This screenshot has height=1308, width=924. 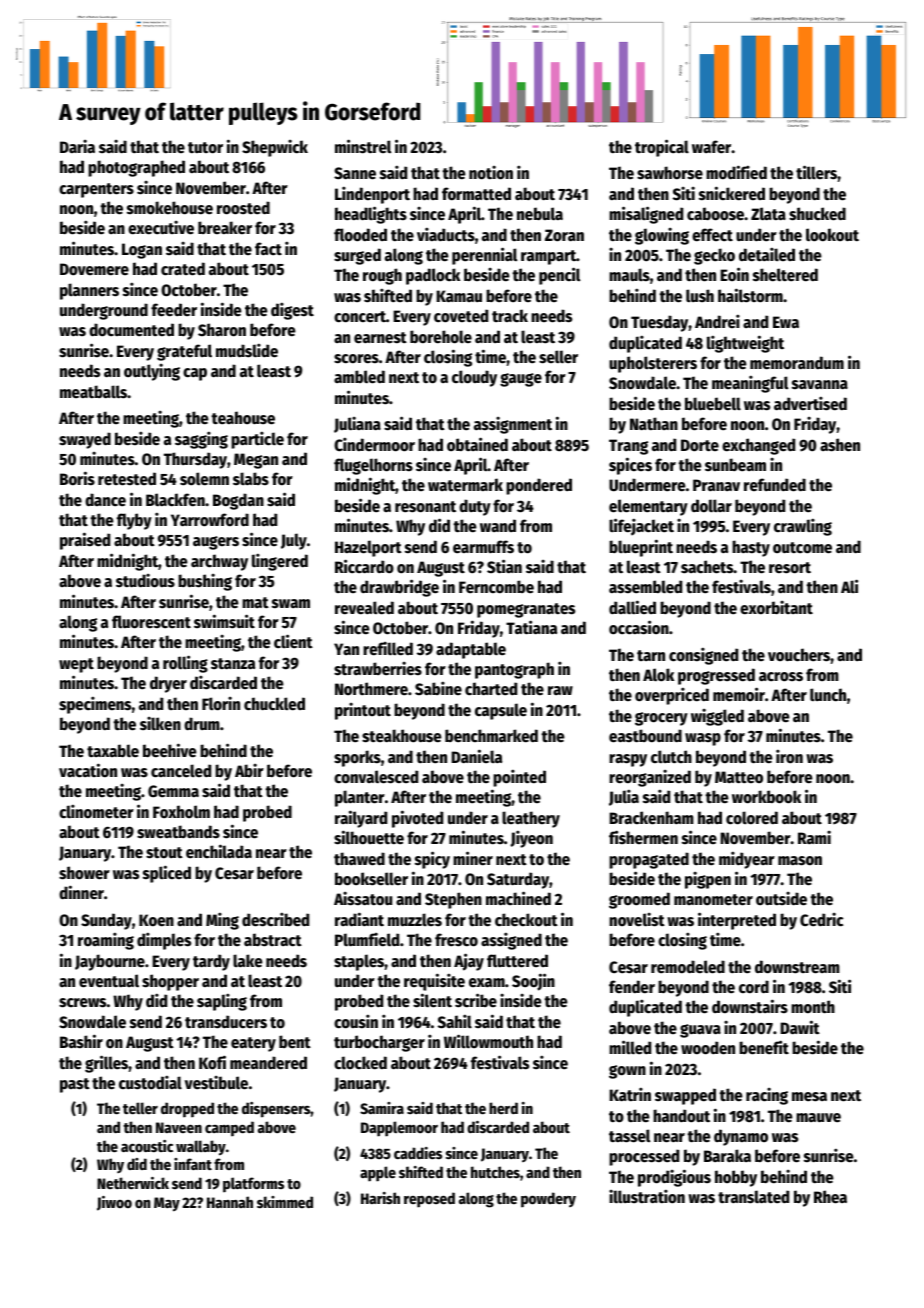 I want to click on milled, so click(x=630, y=1047).
